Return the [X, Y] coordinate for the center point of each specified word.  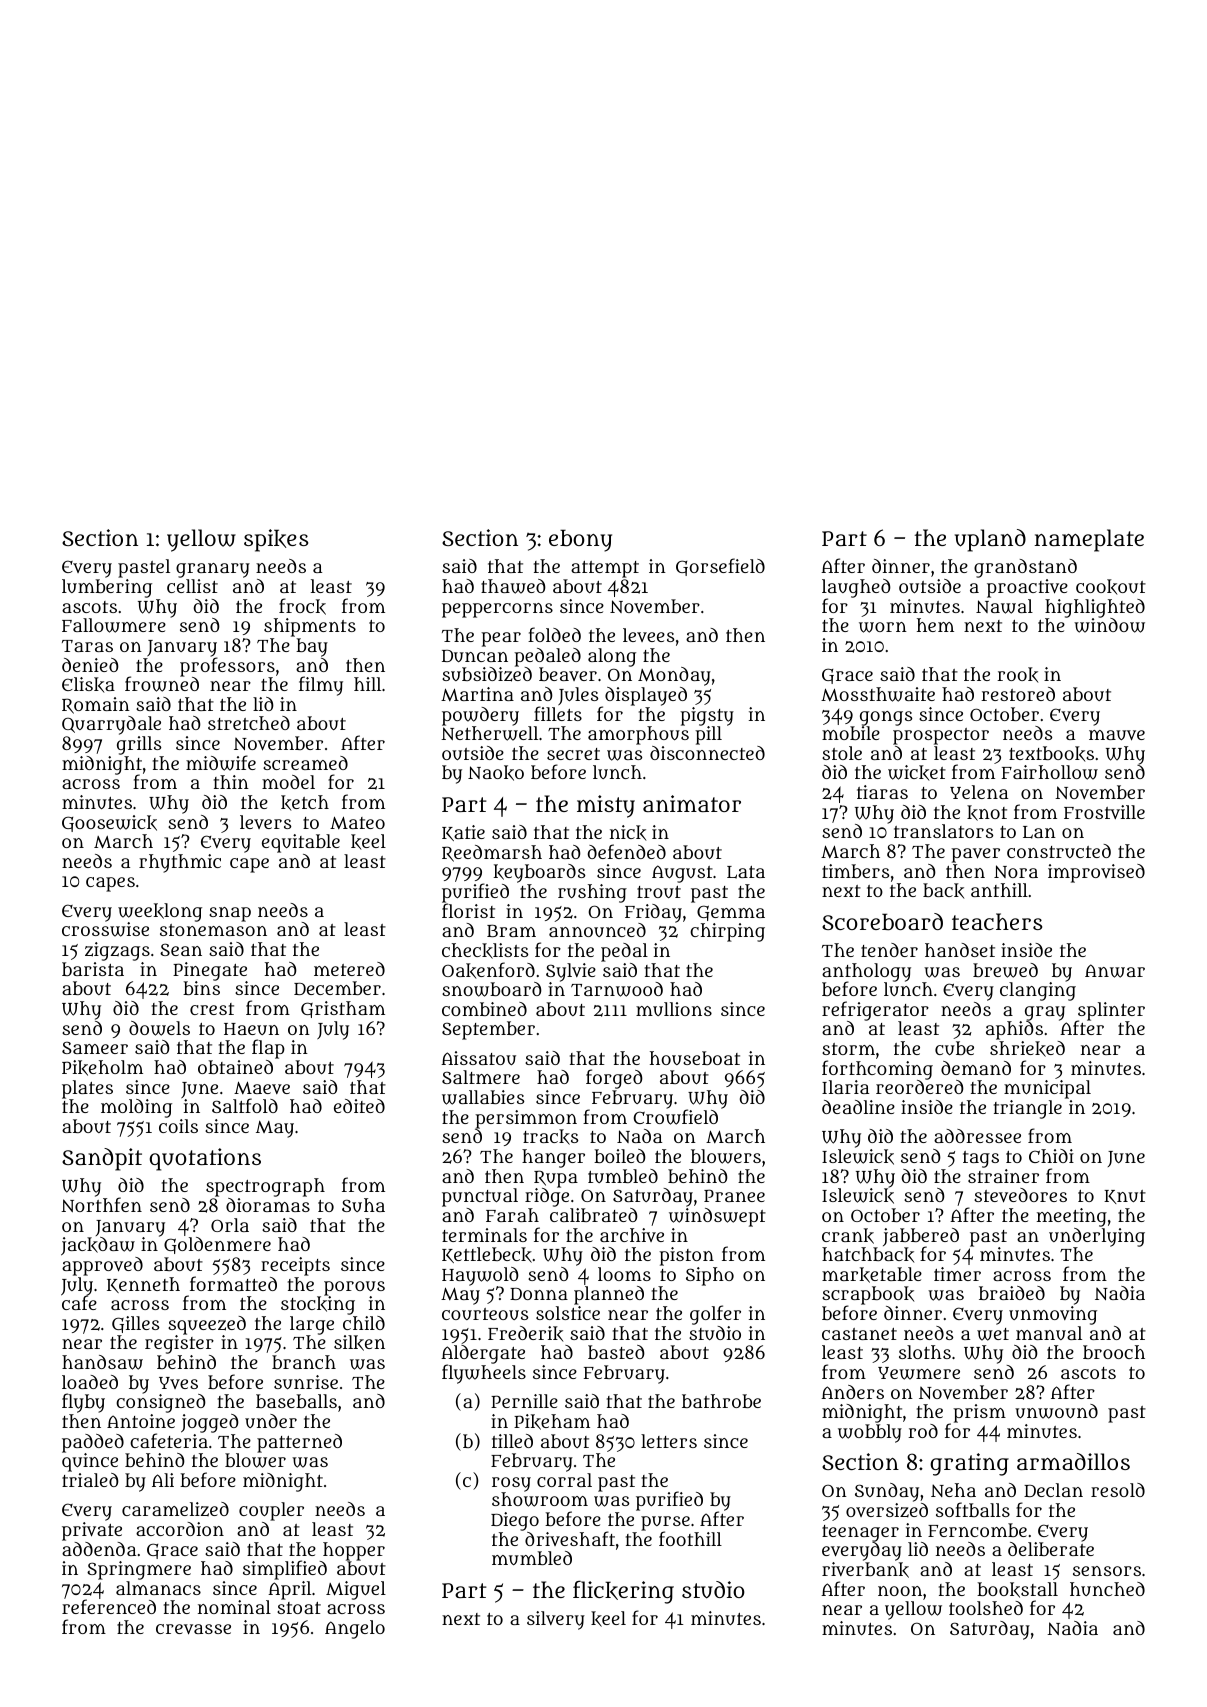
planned [609, 1295]
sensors [1107, 1571]
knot [987, 813]
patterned [299, 1443]
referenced [109, 1607]
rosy [511, 1485]
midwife [221, 763]
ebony [580, 540]
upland [990, 540]
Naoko [496, 773]
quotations [205, 1159]
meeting [1072, 1217]
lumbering [107, 588]
